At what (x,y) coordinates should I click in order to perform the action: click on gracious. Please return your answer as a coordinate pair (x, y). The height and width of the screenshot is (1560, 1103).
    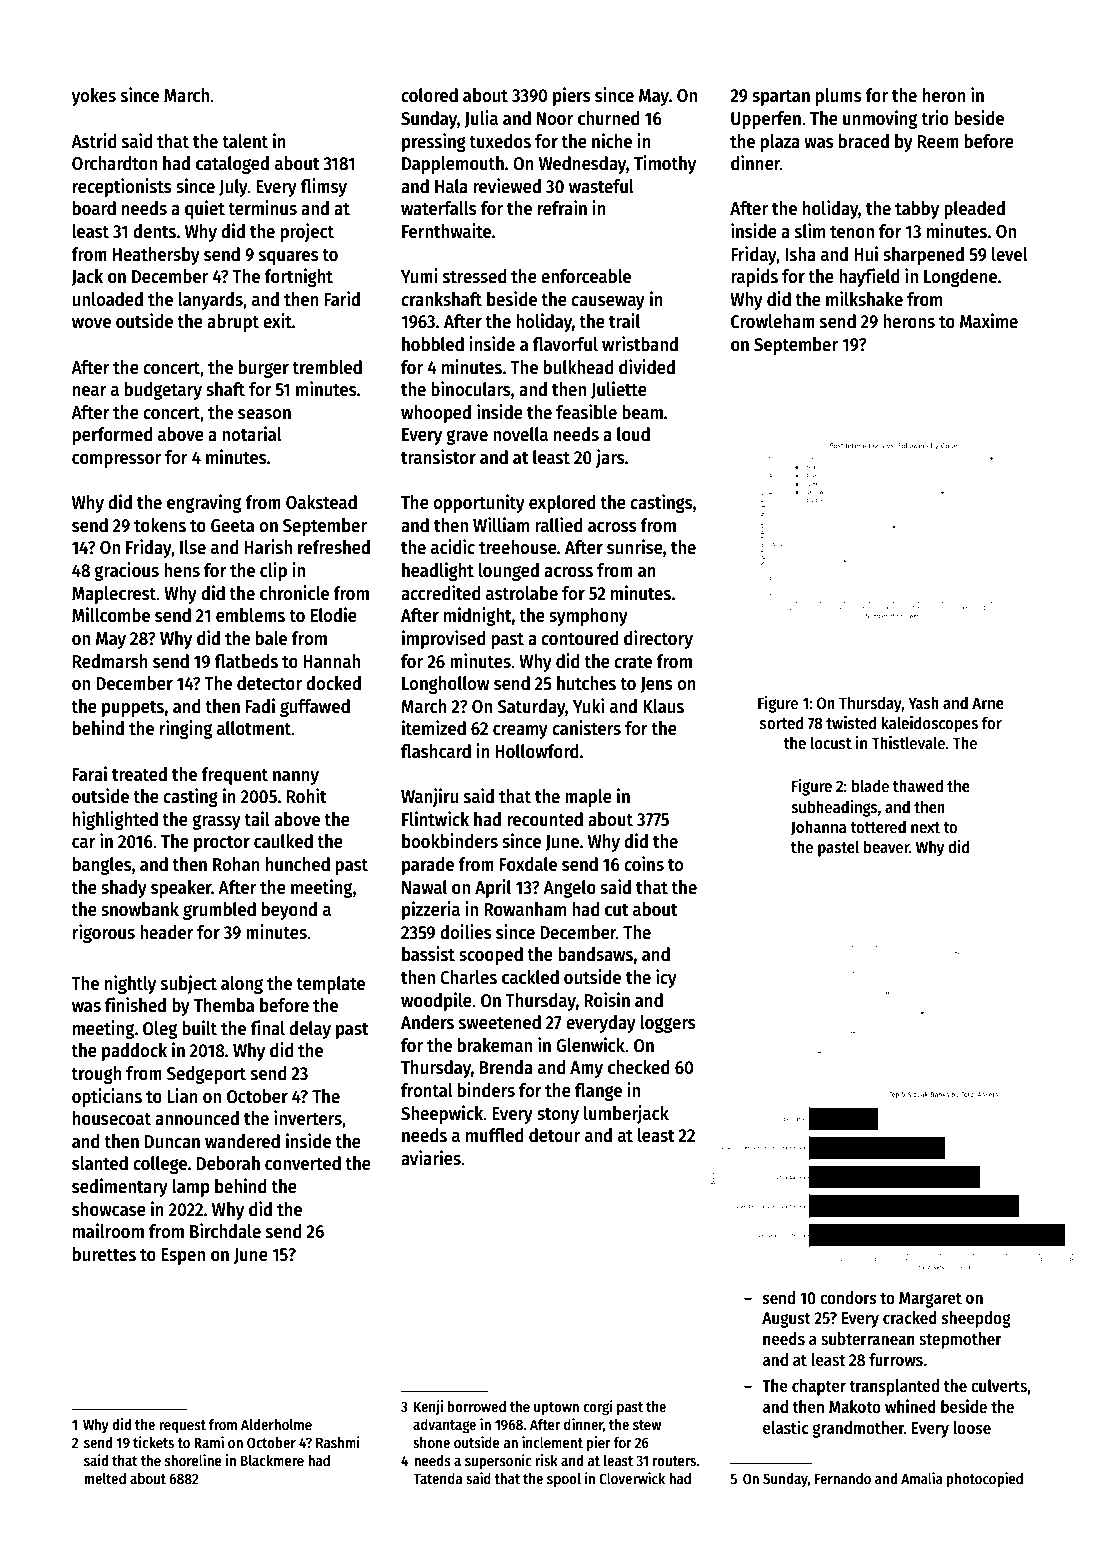
    Looking at the image, I should click on (126, 571).
